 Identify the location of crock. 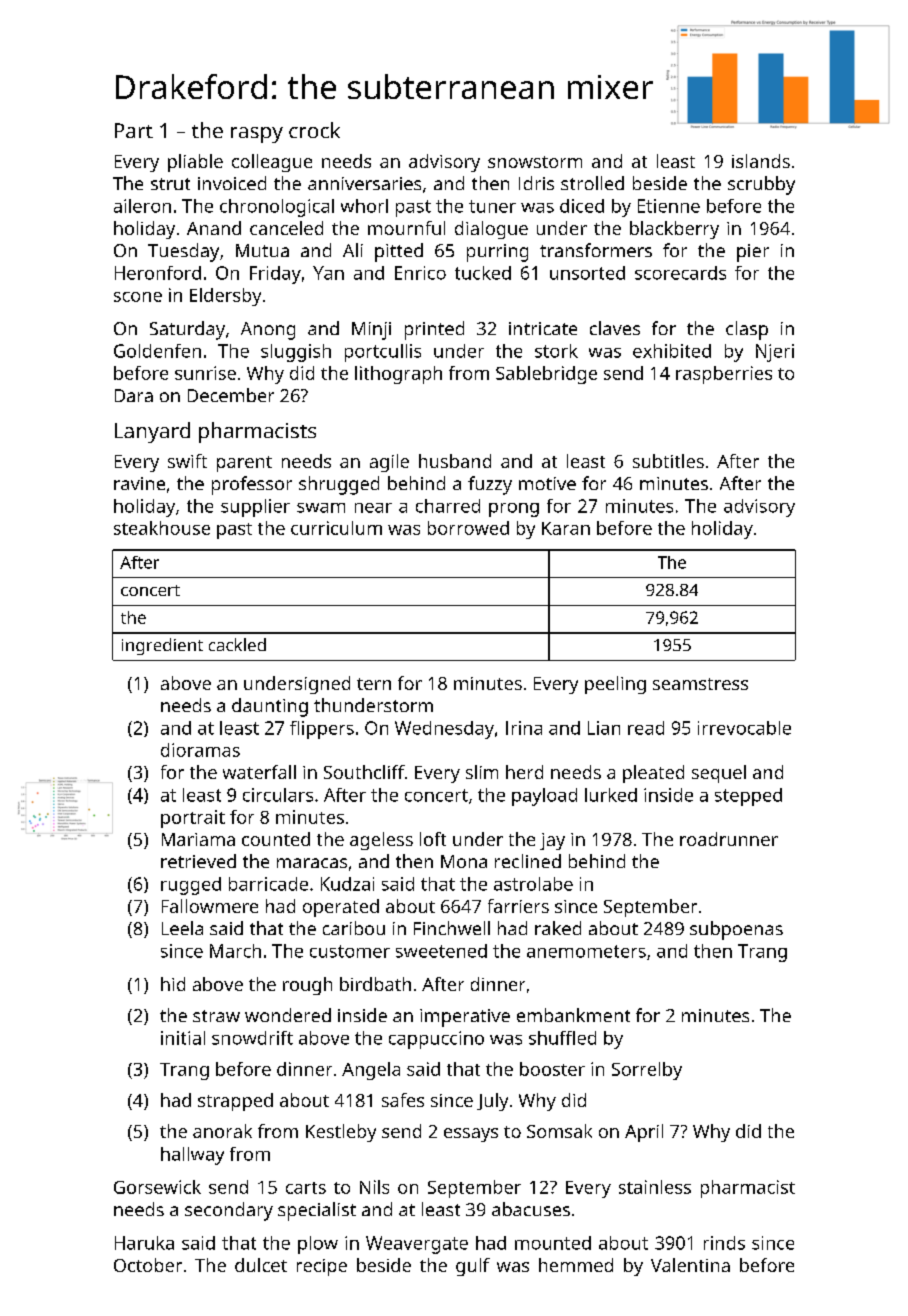
(314, 130).
